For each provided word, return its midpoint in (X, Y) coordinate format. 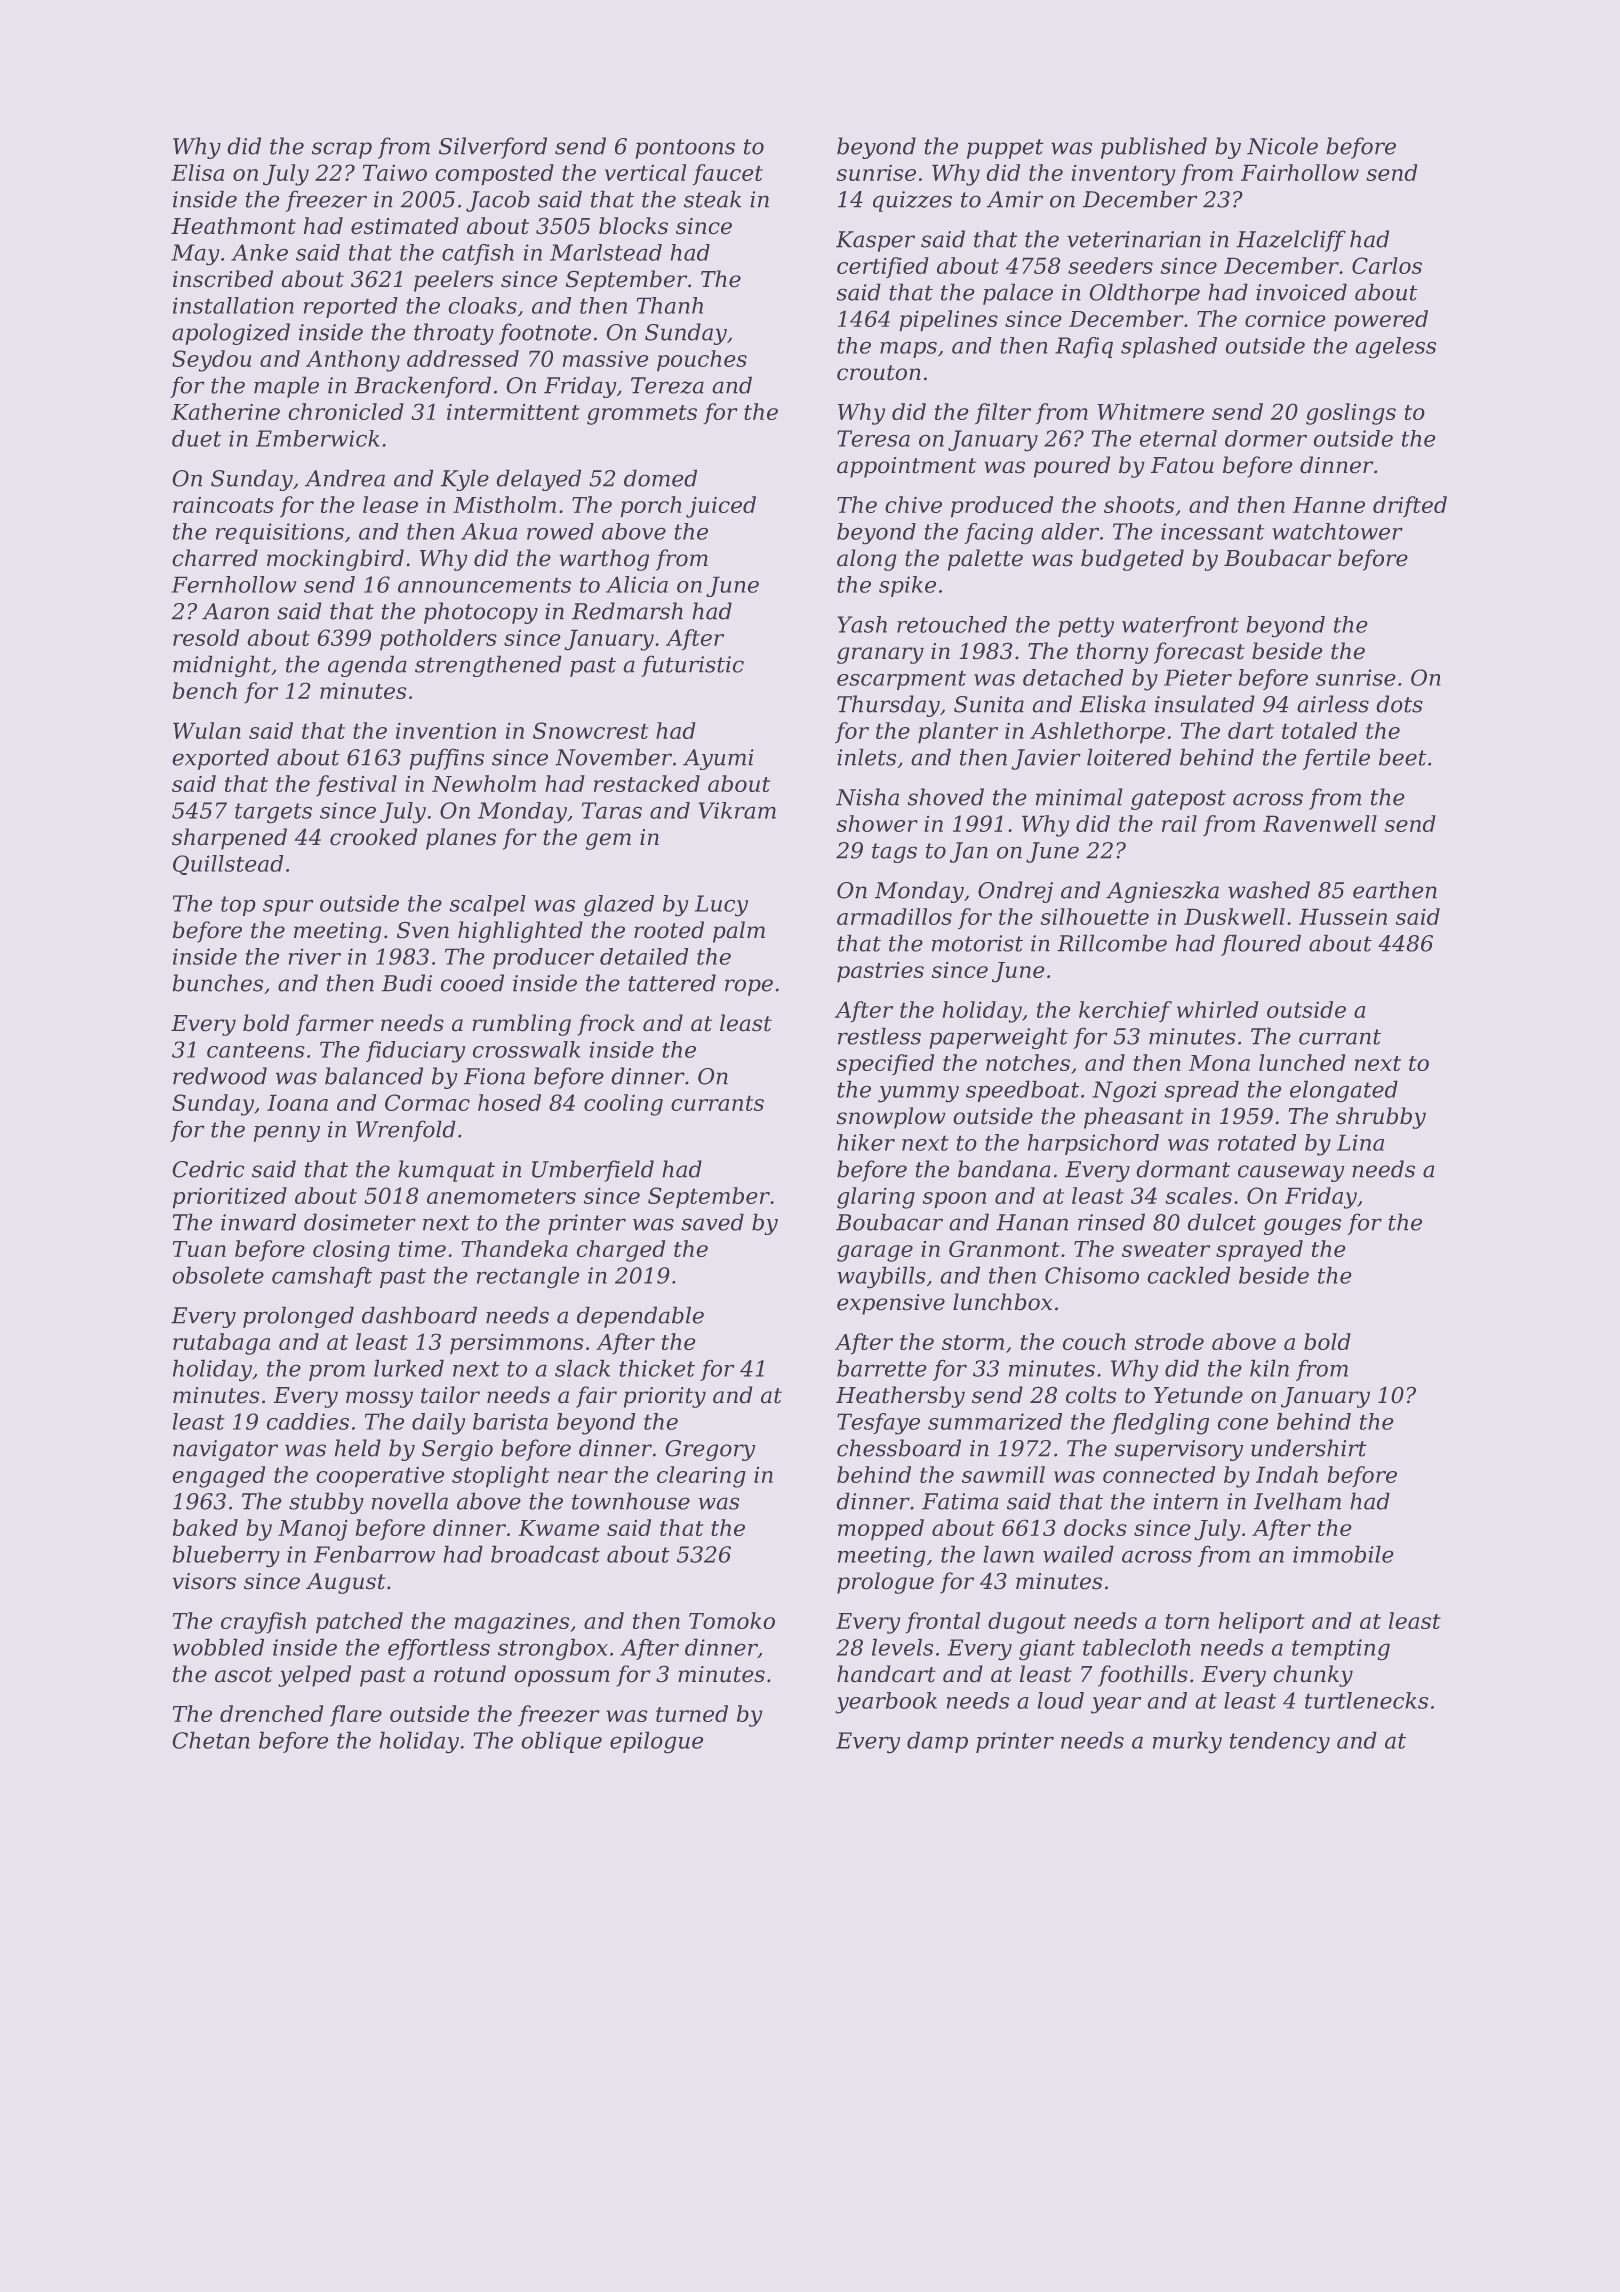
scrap (342, 150)
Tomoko (732, 1620)
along (867, 560)
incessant (1212, 531)
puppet (1005, 149)
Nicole (1282, 146)
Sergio (457, 1450)
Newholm (484, 783)
